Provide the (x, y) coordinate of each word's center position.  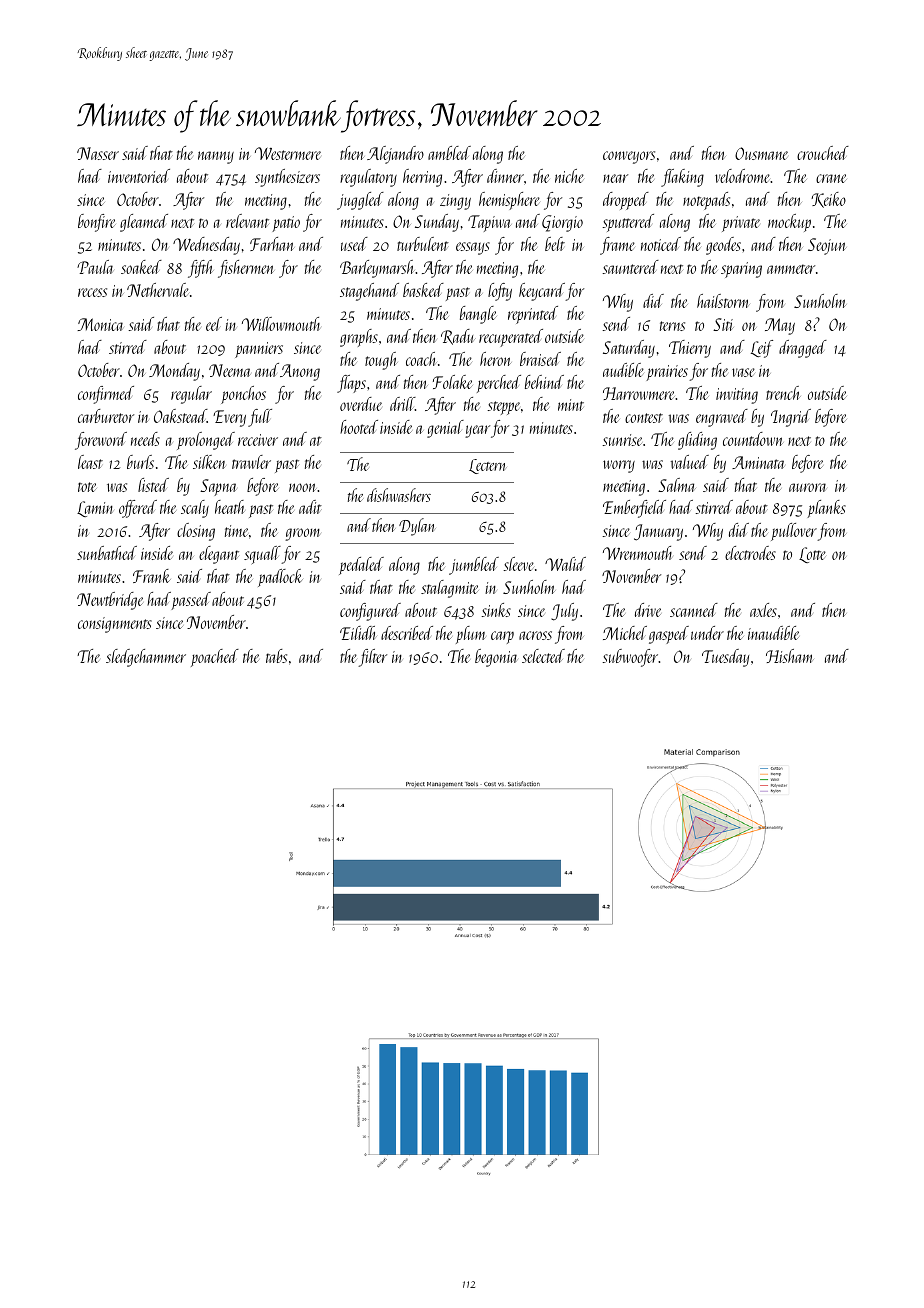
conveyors (629, 157)
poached (215, 658)
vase (743, 372)
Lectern (488, 466)
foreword (101, 441)
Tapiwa (490, 223)
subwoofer (630, 658)
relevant (247, 221)
